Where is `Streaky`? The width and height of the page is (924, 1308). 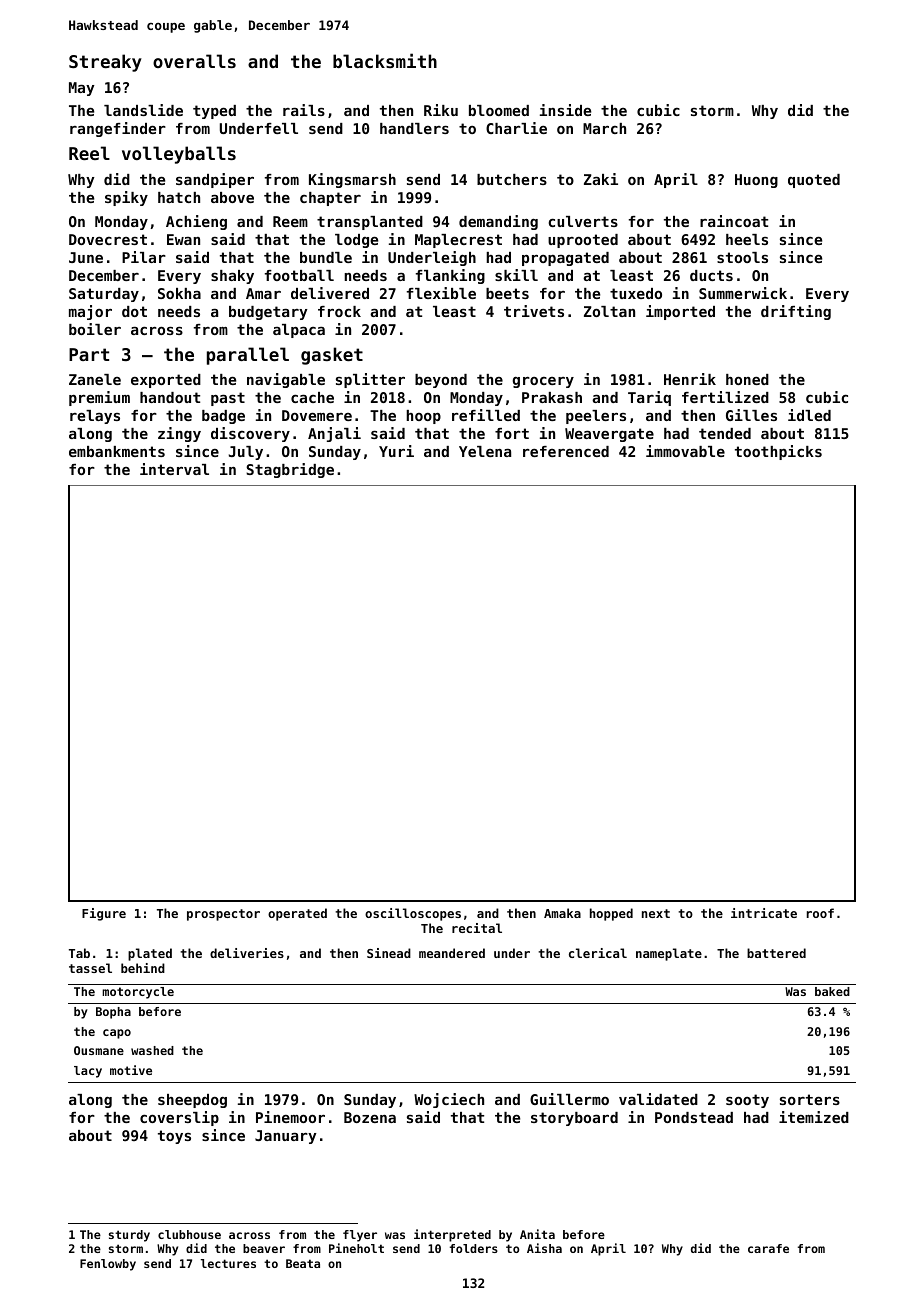
Streaky is located at coordinates (105, 63).
